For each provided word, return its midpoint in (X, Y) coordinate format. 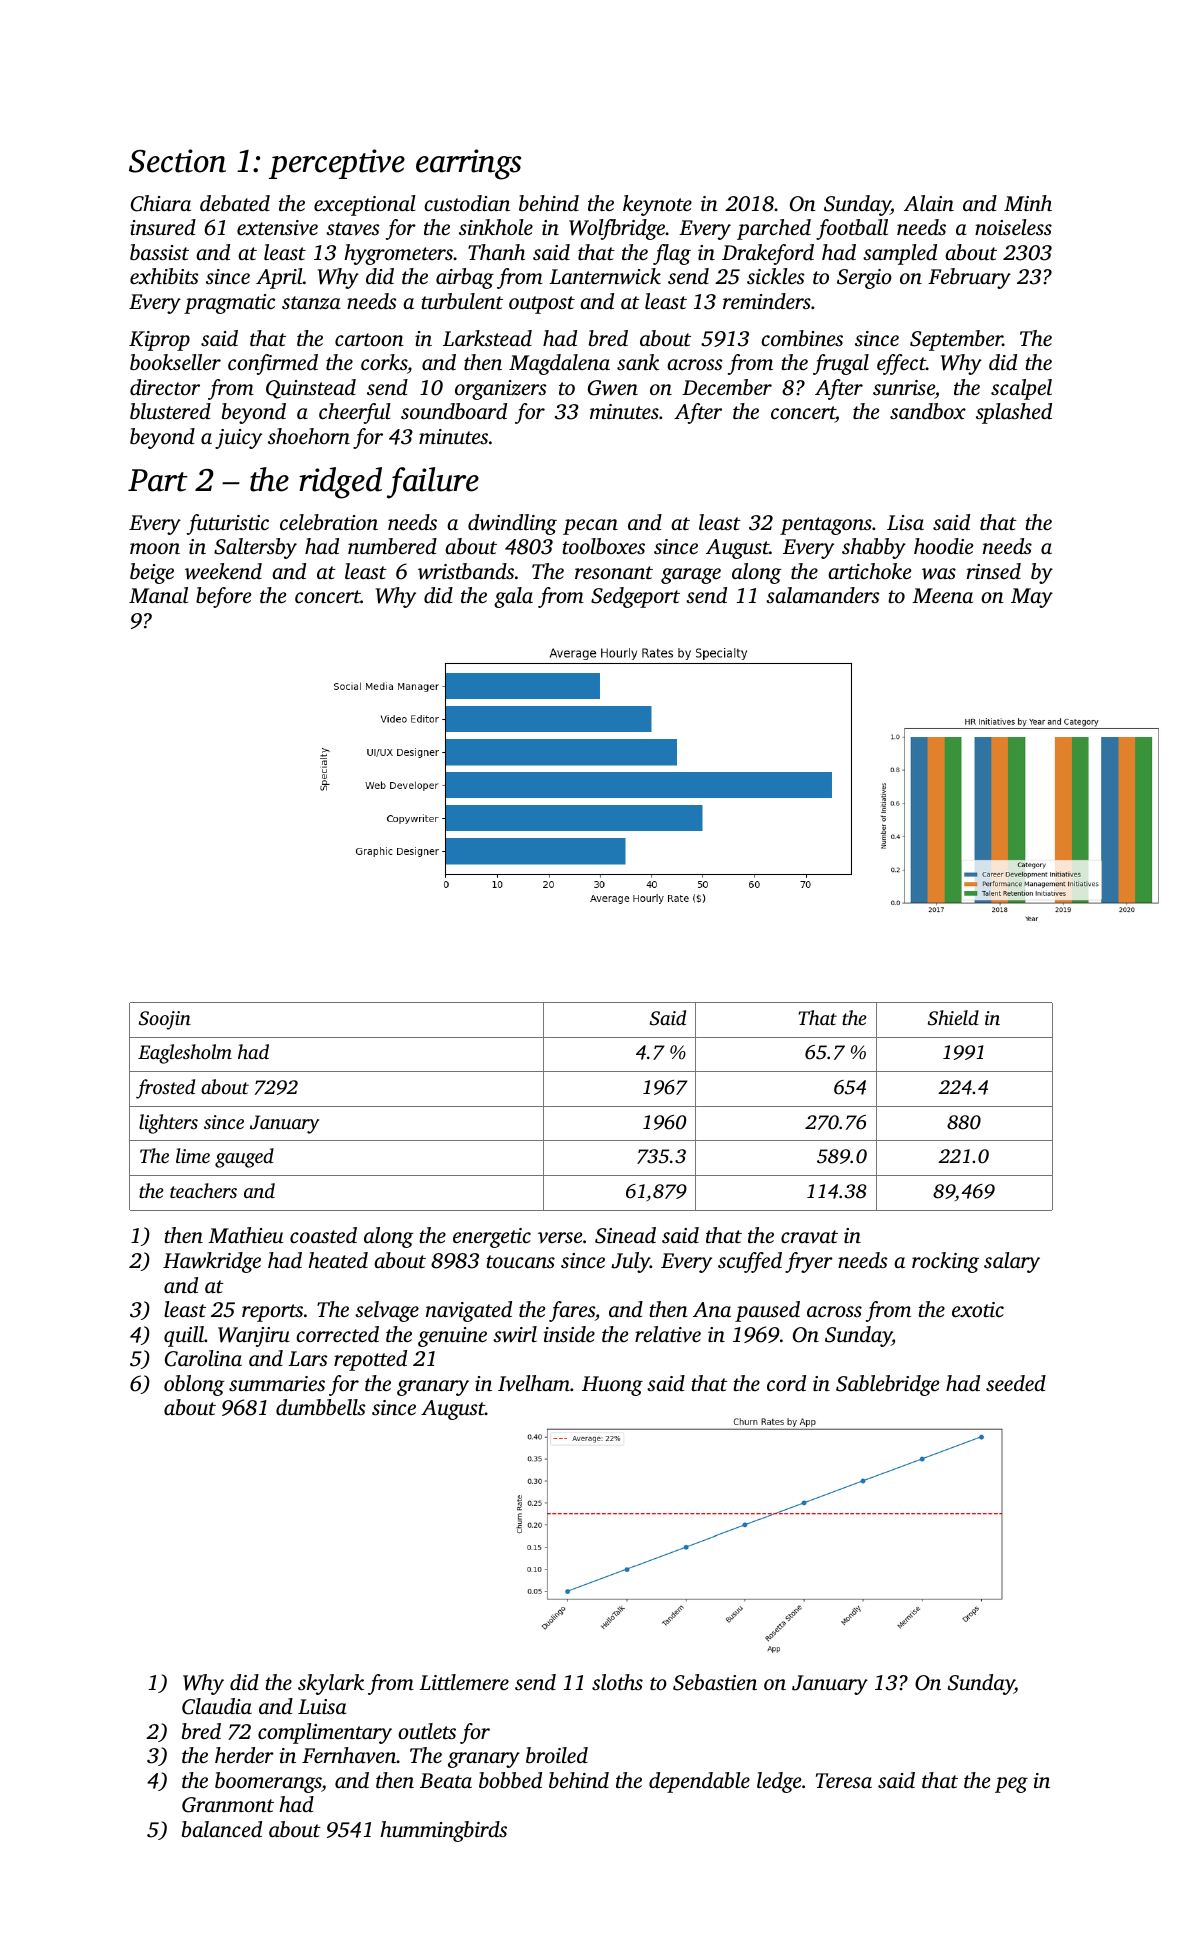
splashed (1014, 413)
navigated (469, 1311)
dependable (699, 1782)
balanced (222, 1829)
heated (338, 1260)
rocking (945, 1262)
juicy (238, 439)
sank (638, 362)
